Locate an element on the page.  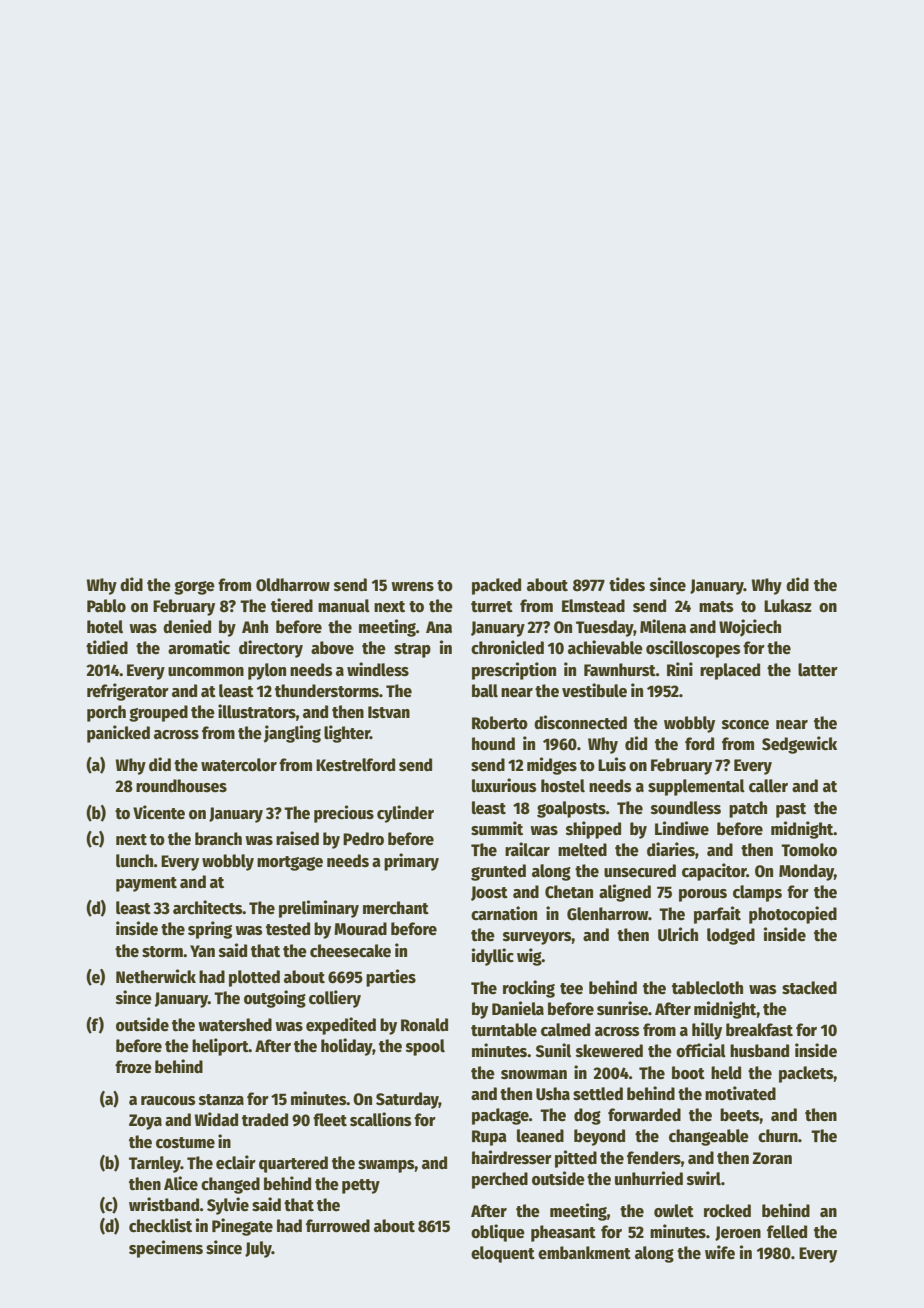
churn is located at coordinates (778, 1136).
